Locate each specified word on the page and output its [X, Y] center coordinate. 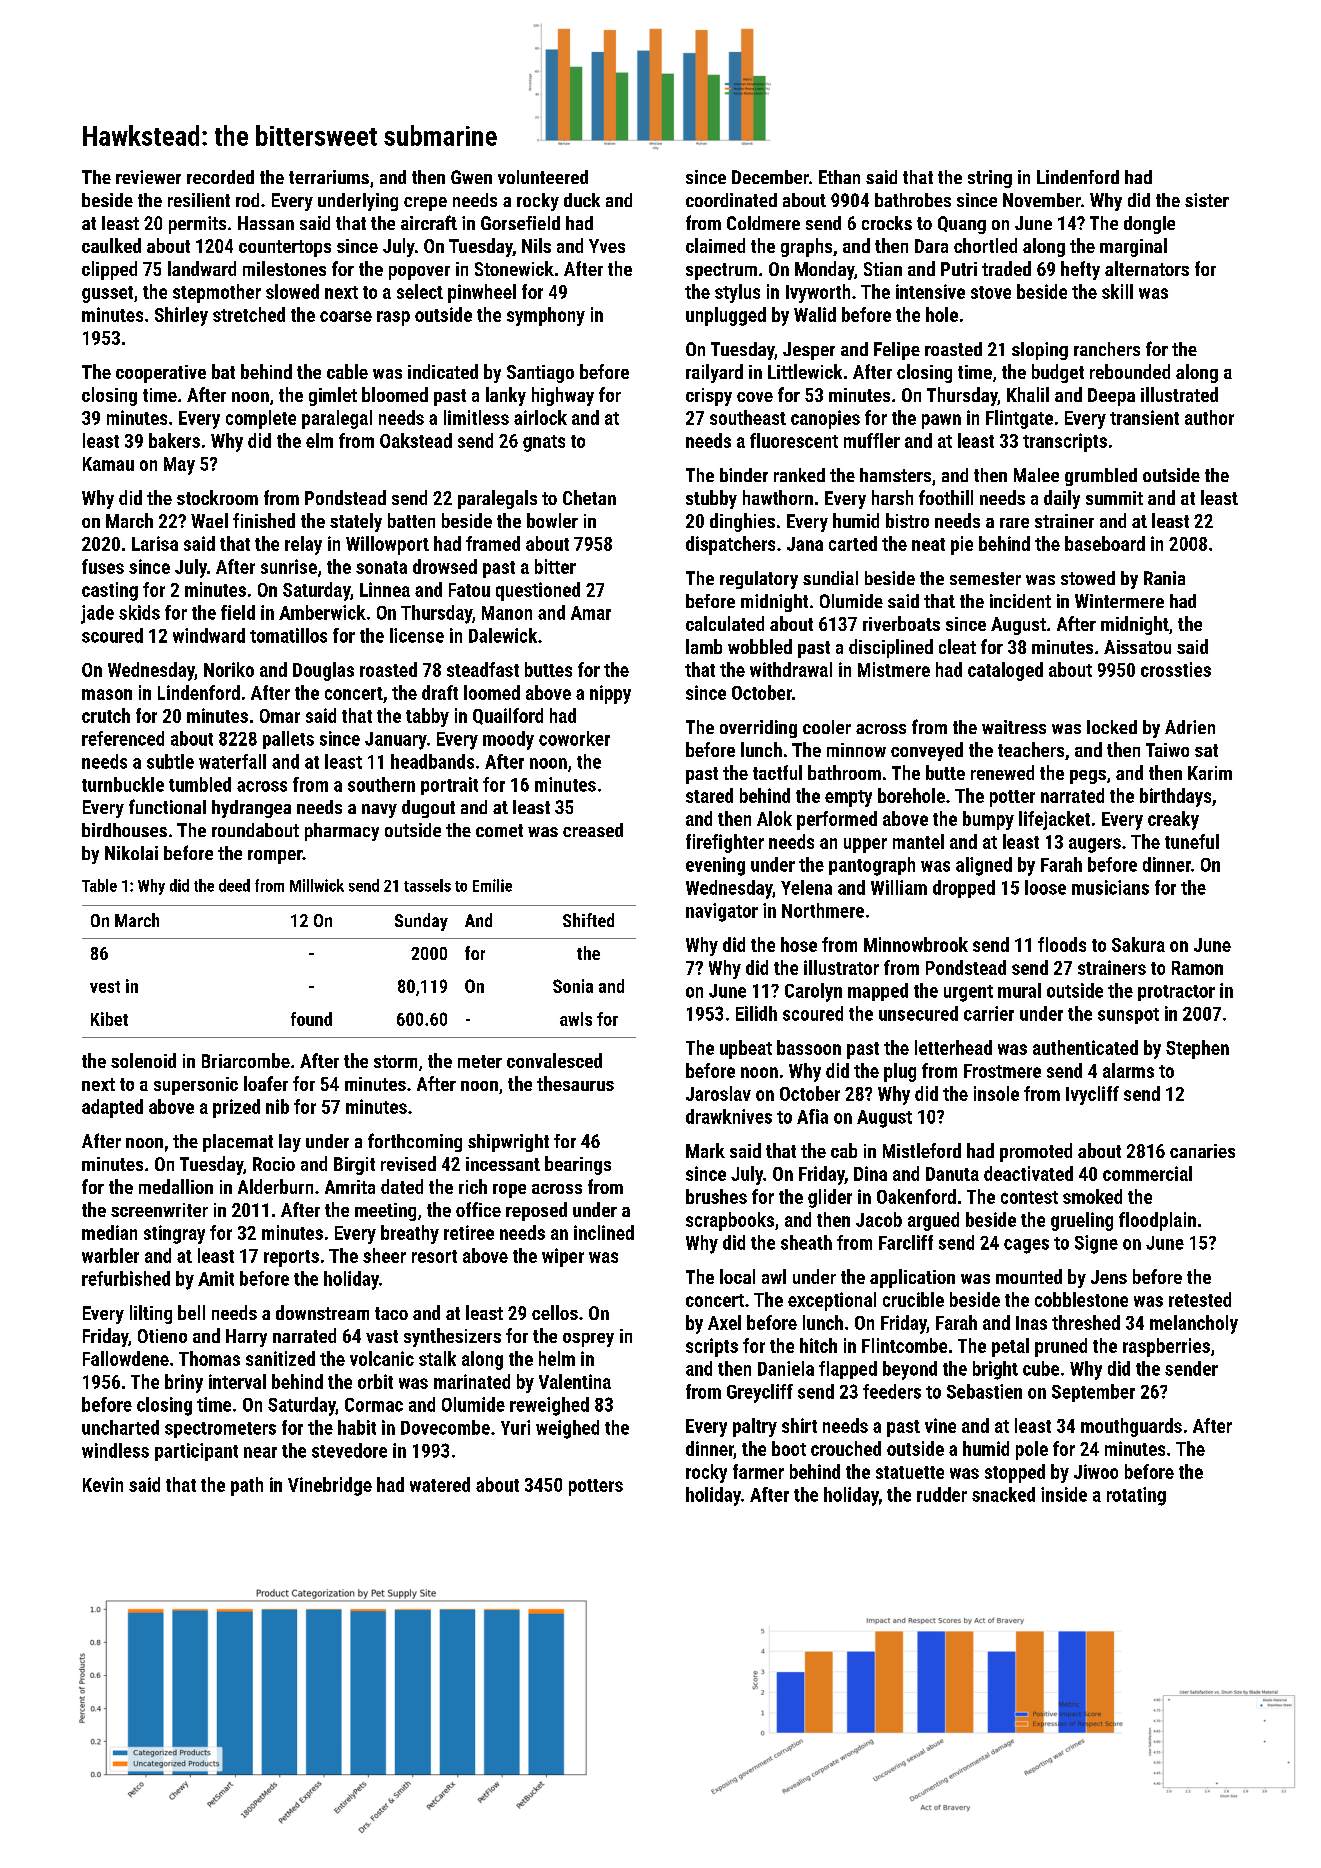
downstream [322, 1312]
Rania [1164, 578]
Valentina [575, 1381]
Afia [812, 1116]
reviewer [148, 177]
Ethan [839, 177]
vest [105, 987]
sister [1207, 200]
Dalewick [503, 635]
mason [107, 694]
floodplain [1157, 1221]
